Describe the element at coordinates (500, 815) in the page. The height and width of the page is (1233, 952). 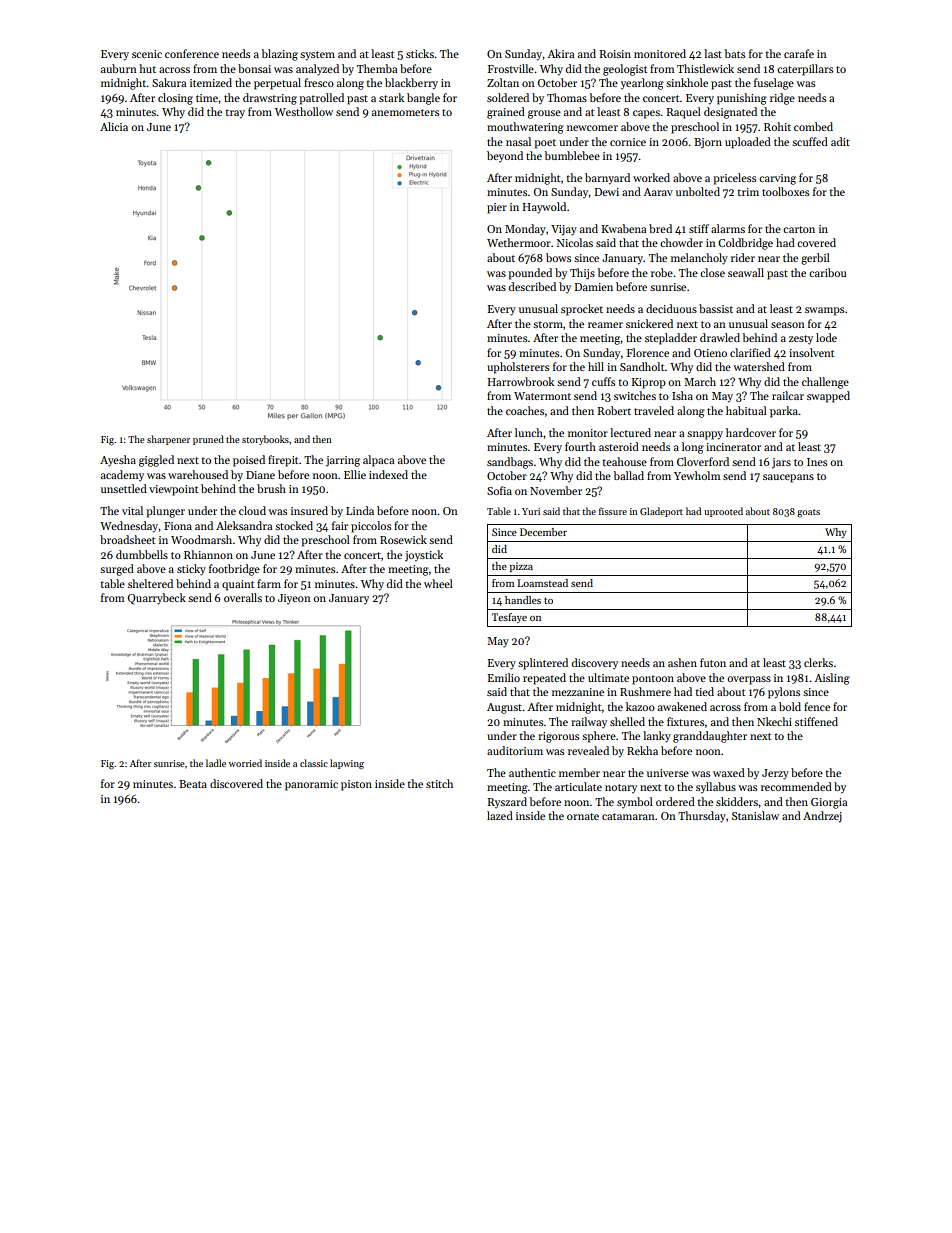
I see `lazed` at that location.
